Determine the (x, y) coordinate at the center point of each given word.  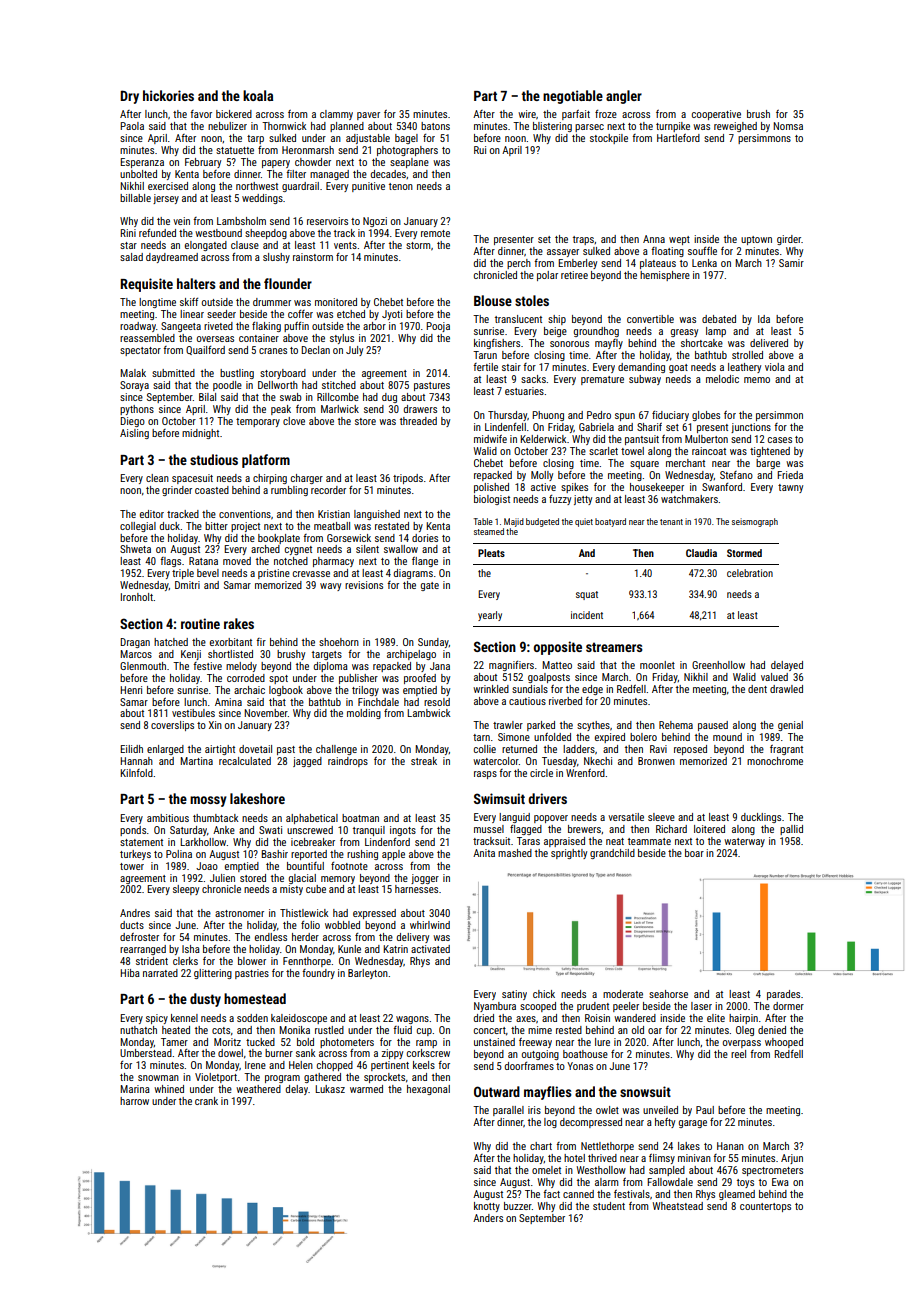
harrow (134, 1101)
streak (424, 761)
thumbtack (216, 818)
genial (790, 726)
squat (587, 595)
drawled (786, 689)
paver (368, 116)
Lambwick (429, 713)
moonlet (657, 665)
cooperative (716, 115)
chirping (270, 479)
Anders (488, 1218)
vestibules (193, 713)
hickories (168, 95)
